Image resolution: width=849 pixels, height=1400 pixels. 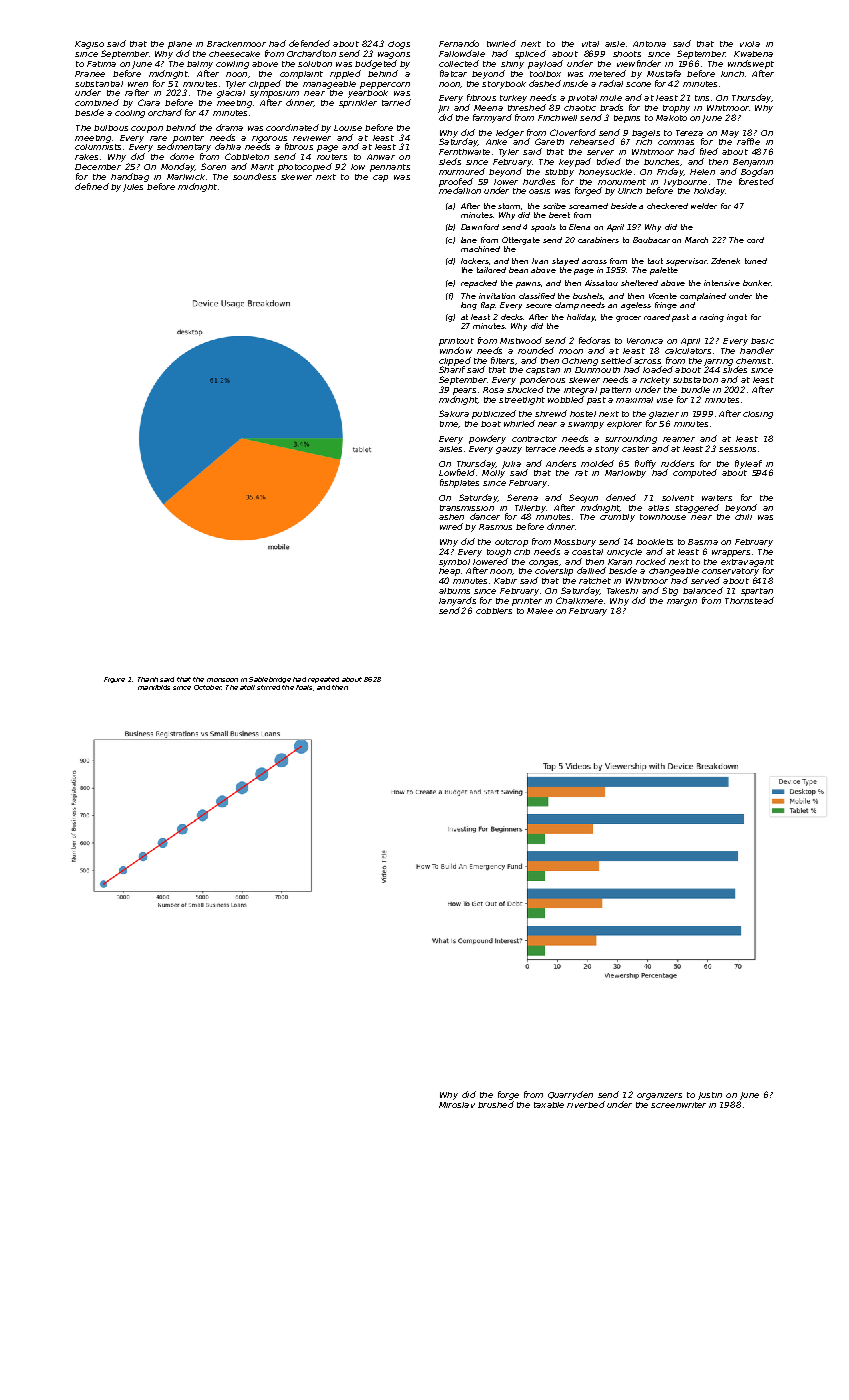 What do you see at coordinates (459, 43) in the screenshot?
I see `Fernando` at bounding box center [459, 43].
